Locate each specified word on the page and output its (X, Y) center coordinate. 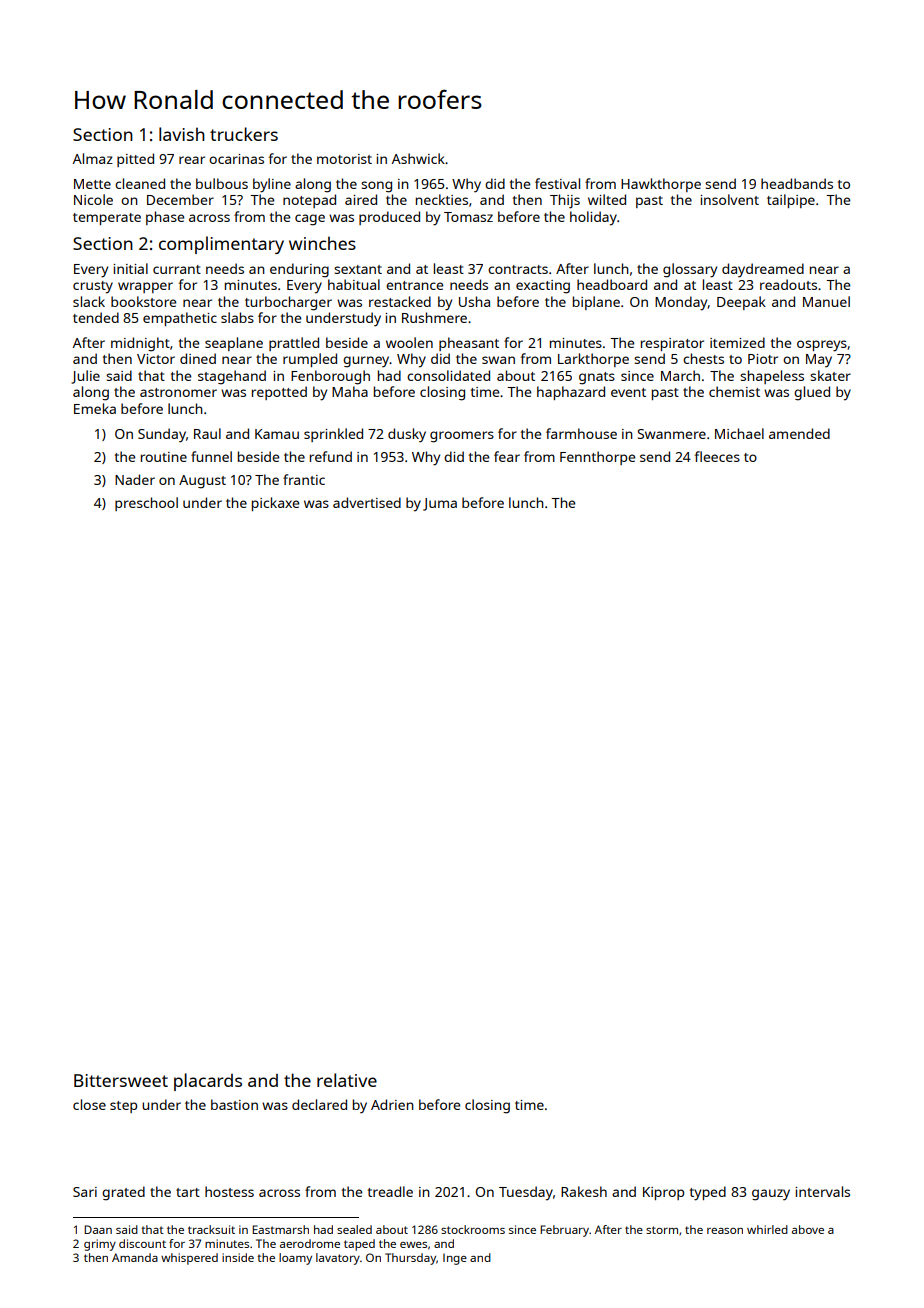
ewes (413, 1245)
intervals (822, 1191)
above (808, 1229)
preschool (146, 504)
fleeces (717, 456)
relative (347, 1080)
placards (208, 1082)
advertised (367, 502)
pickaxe (275, 504)
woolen (409, 342)
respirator (672, 344)
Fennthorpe (597, 458)
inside (238, 1257)
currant (177, 269)
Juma (440, 504)
